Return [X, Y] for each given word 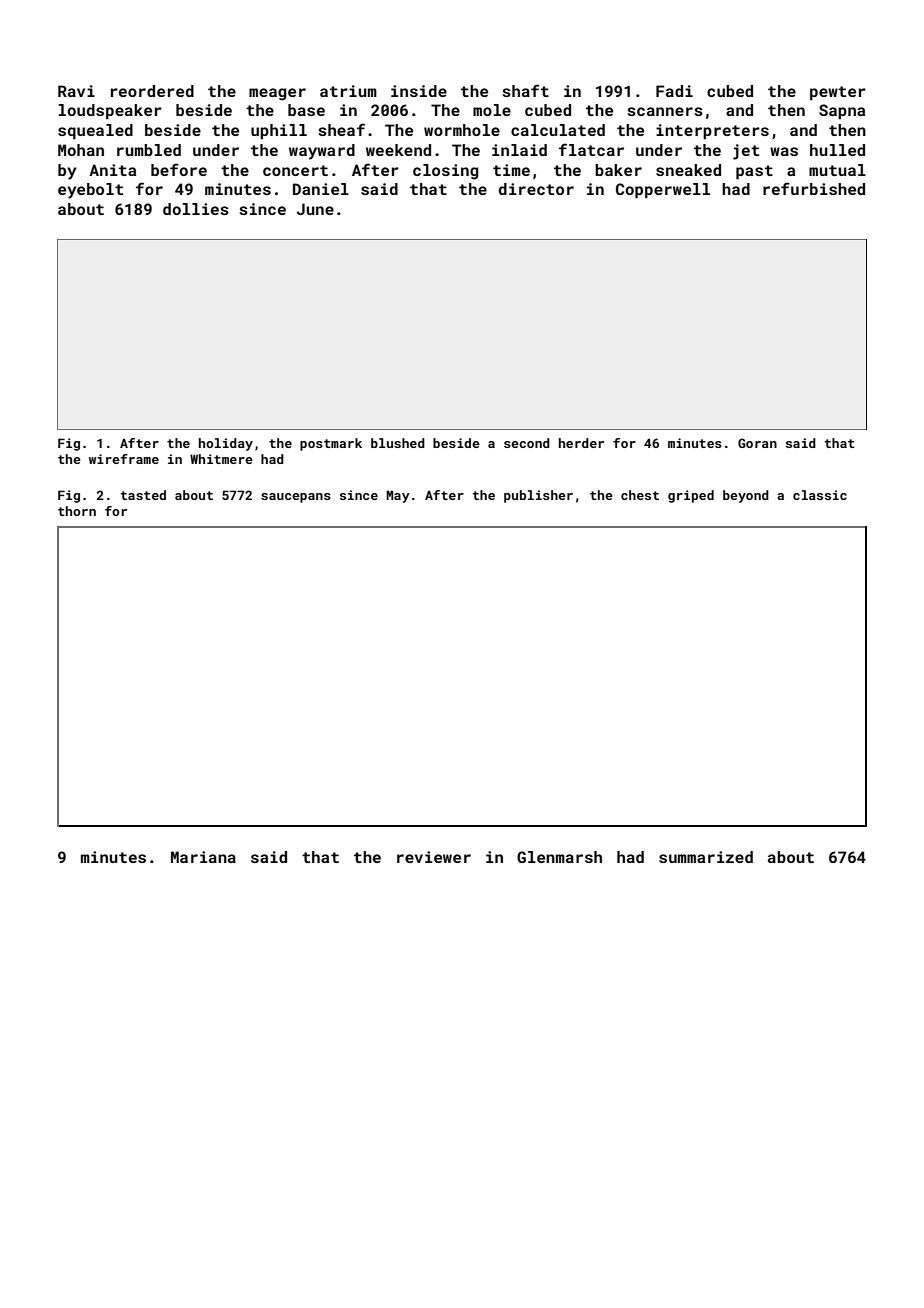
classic [820, 495]
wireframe [124, 459]
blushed [398, 443]
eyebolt [90, 191]
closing [446, 172]
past [754, 172]
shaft [525, 90]
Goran [757, 443]
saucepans [296, 498]
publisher [538, 496]
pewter [838, 93]
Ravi [76, 91]
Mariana [203, 857]
